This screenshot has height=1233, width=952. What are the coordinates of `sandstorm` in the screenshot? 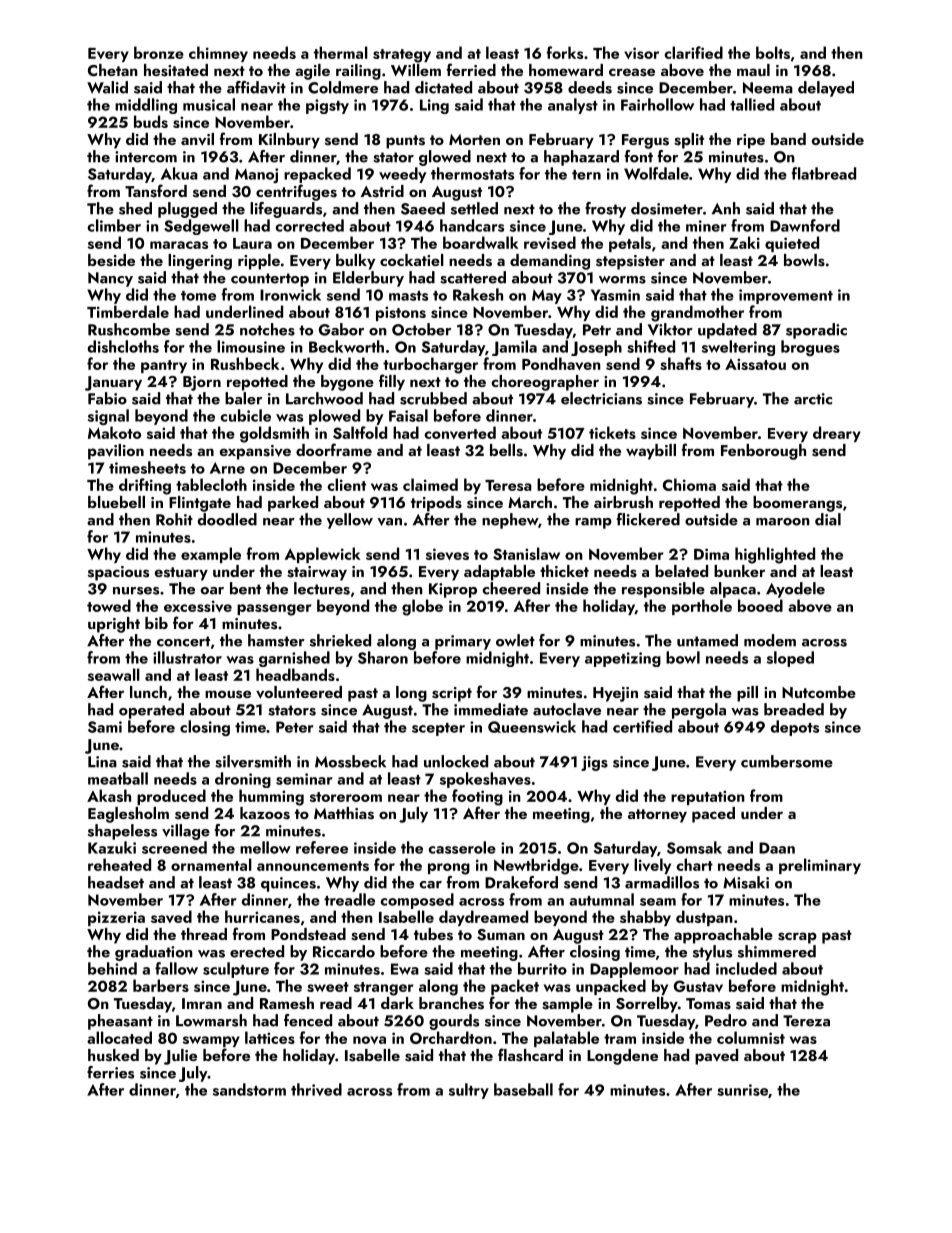 It's located at (249, 1089).
